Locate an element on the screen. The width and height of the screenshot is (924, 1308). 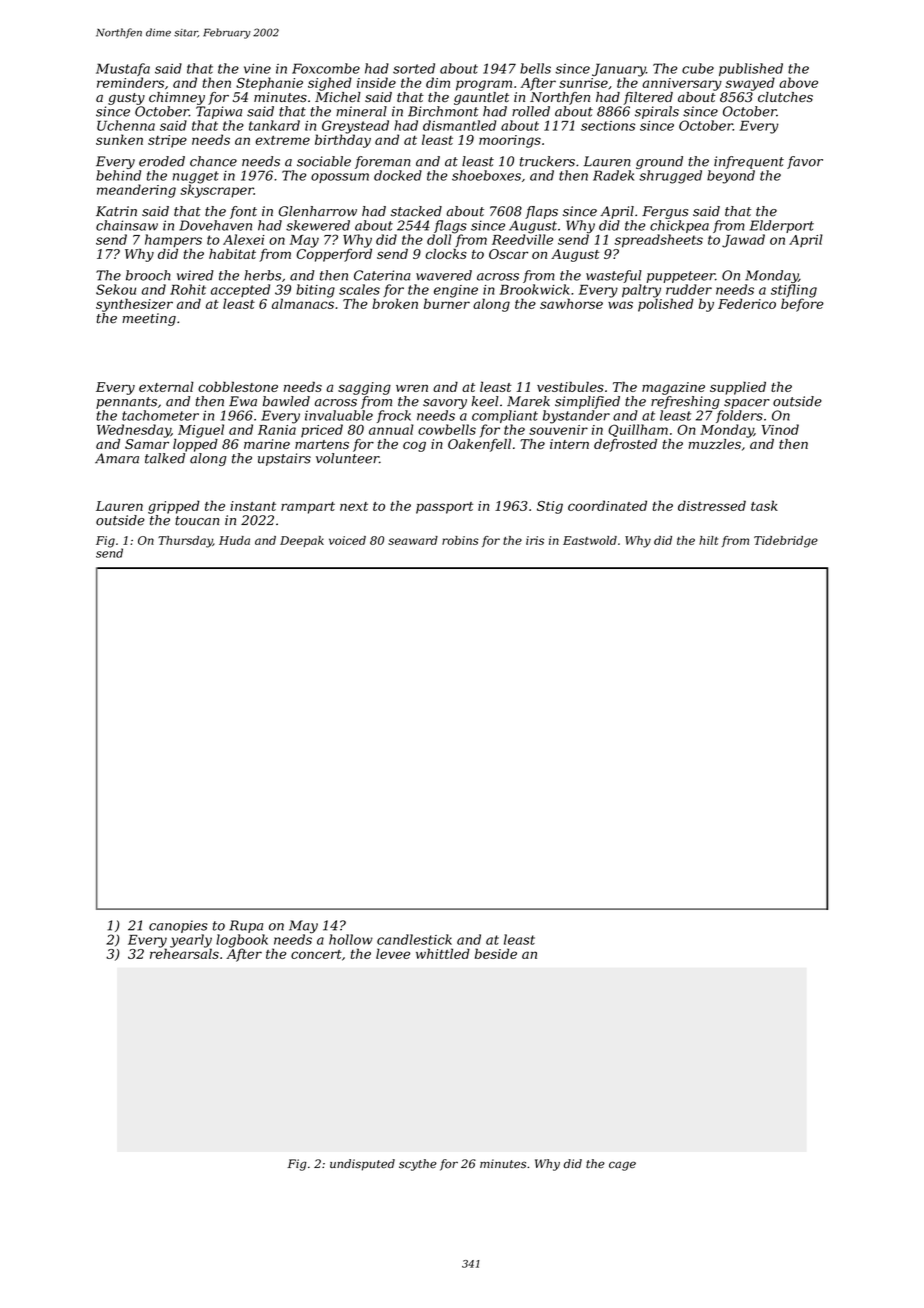
beside is located at coordinates (496, 953).
